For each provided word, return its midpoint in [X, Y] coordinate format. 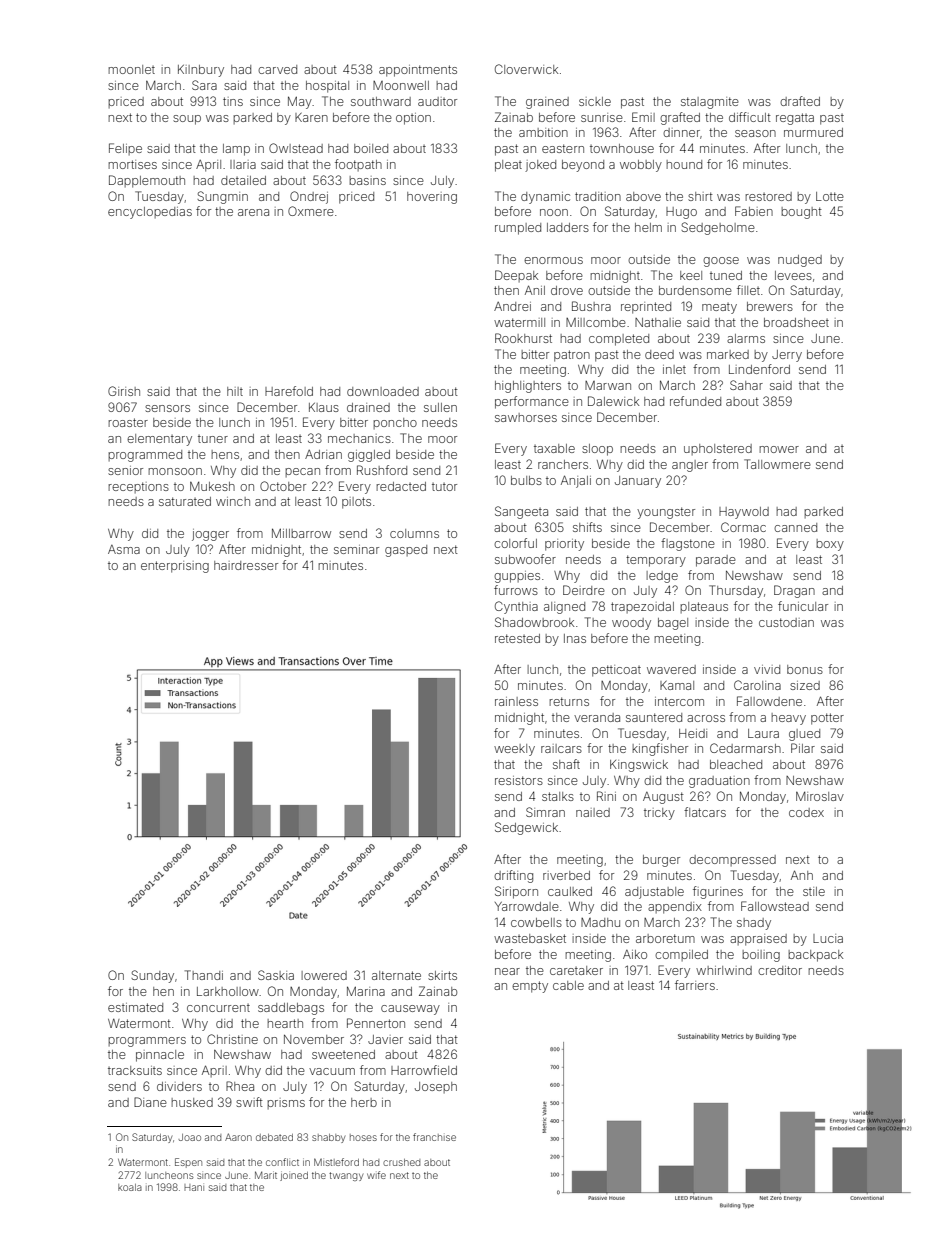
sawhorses [526, 417]
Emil [643, 117]
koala [130, 1187]
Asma [124, 549]
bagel [673, 624]
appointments [418, 71]
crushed [401, 1162]
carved [277, 69]
